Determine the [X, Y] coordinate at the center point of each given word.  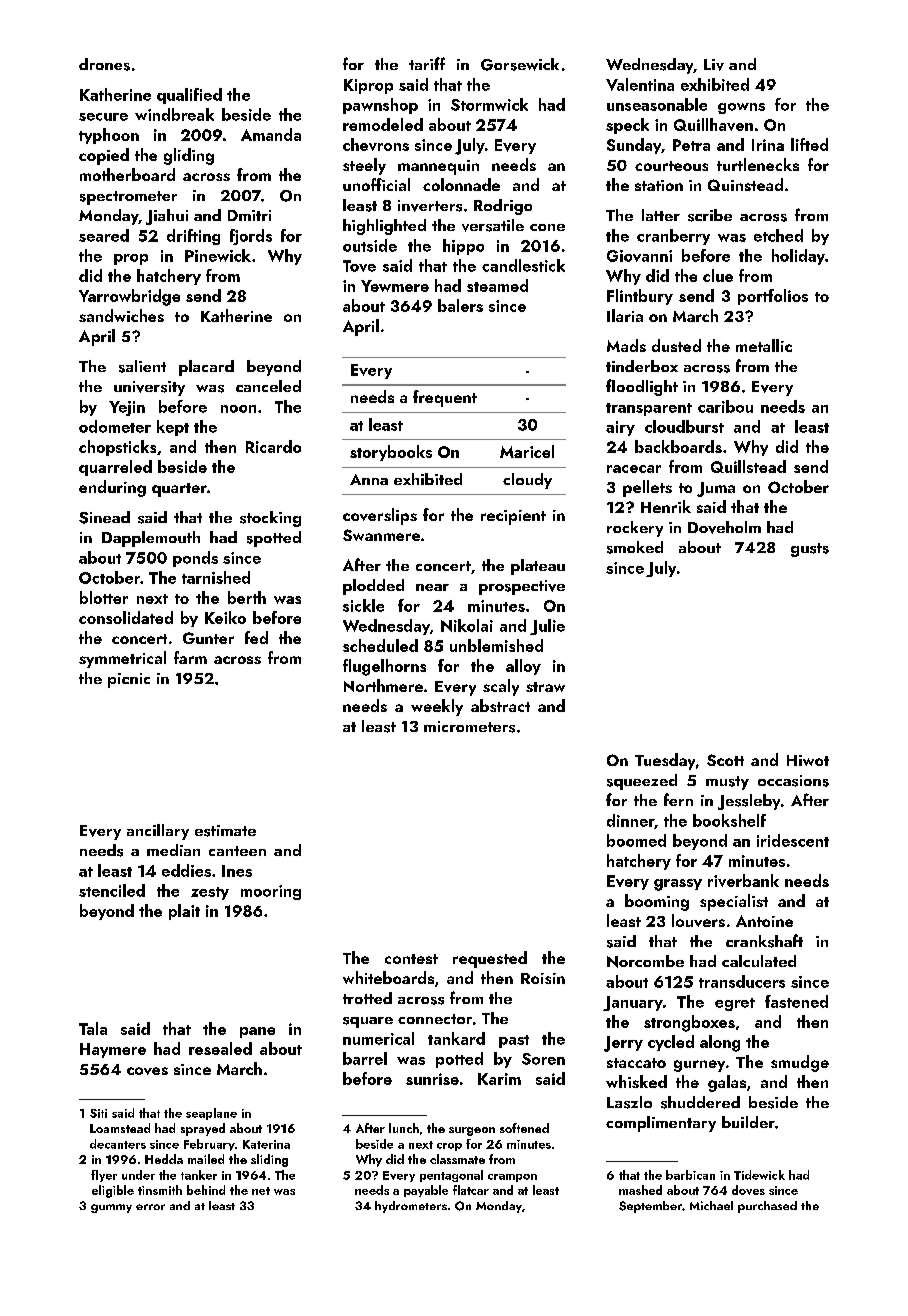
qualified [189, 96]
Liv [714, 65]
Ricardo [273, 446]
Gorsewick [520, 64]
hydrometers [411, 1207]
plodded [373, 587]
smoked [635, 547]
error [150, 1207]
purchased [767, 1207]
